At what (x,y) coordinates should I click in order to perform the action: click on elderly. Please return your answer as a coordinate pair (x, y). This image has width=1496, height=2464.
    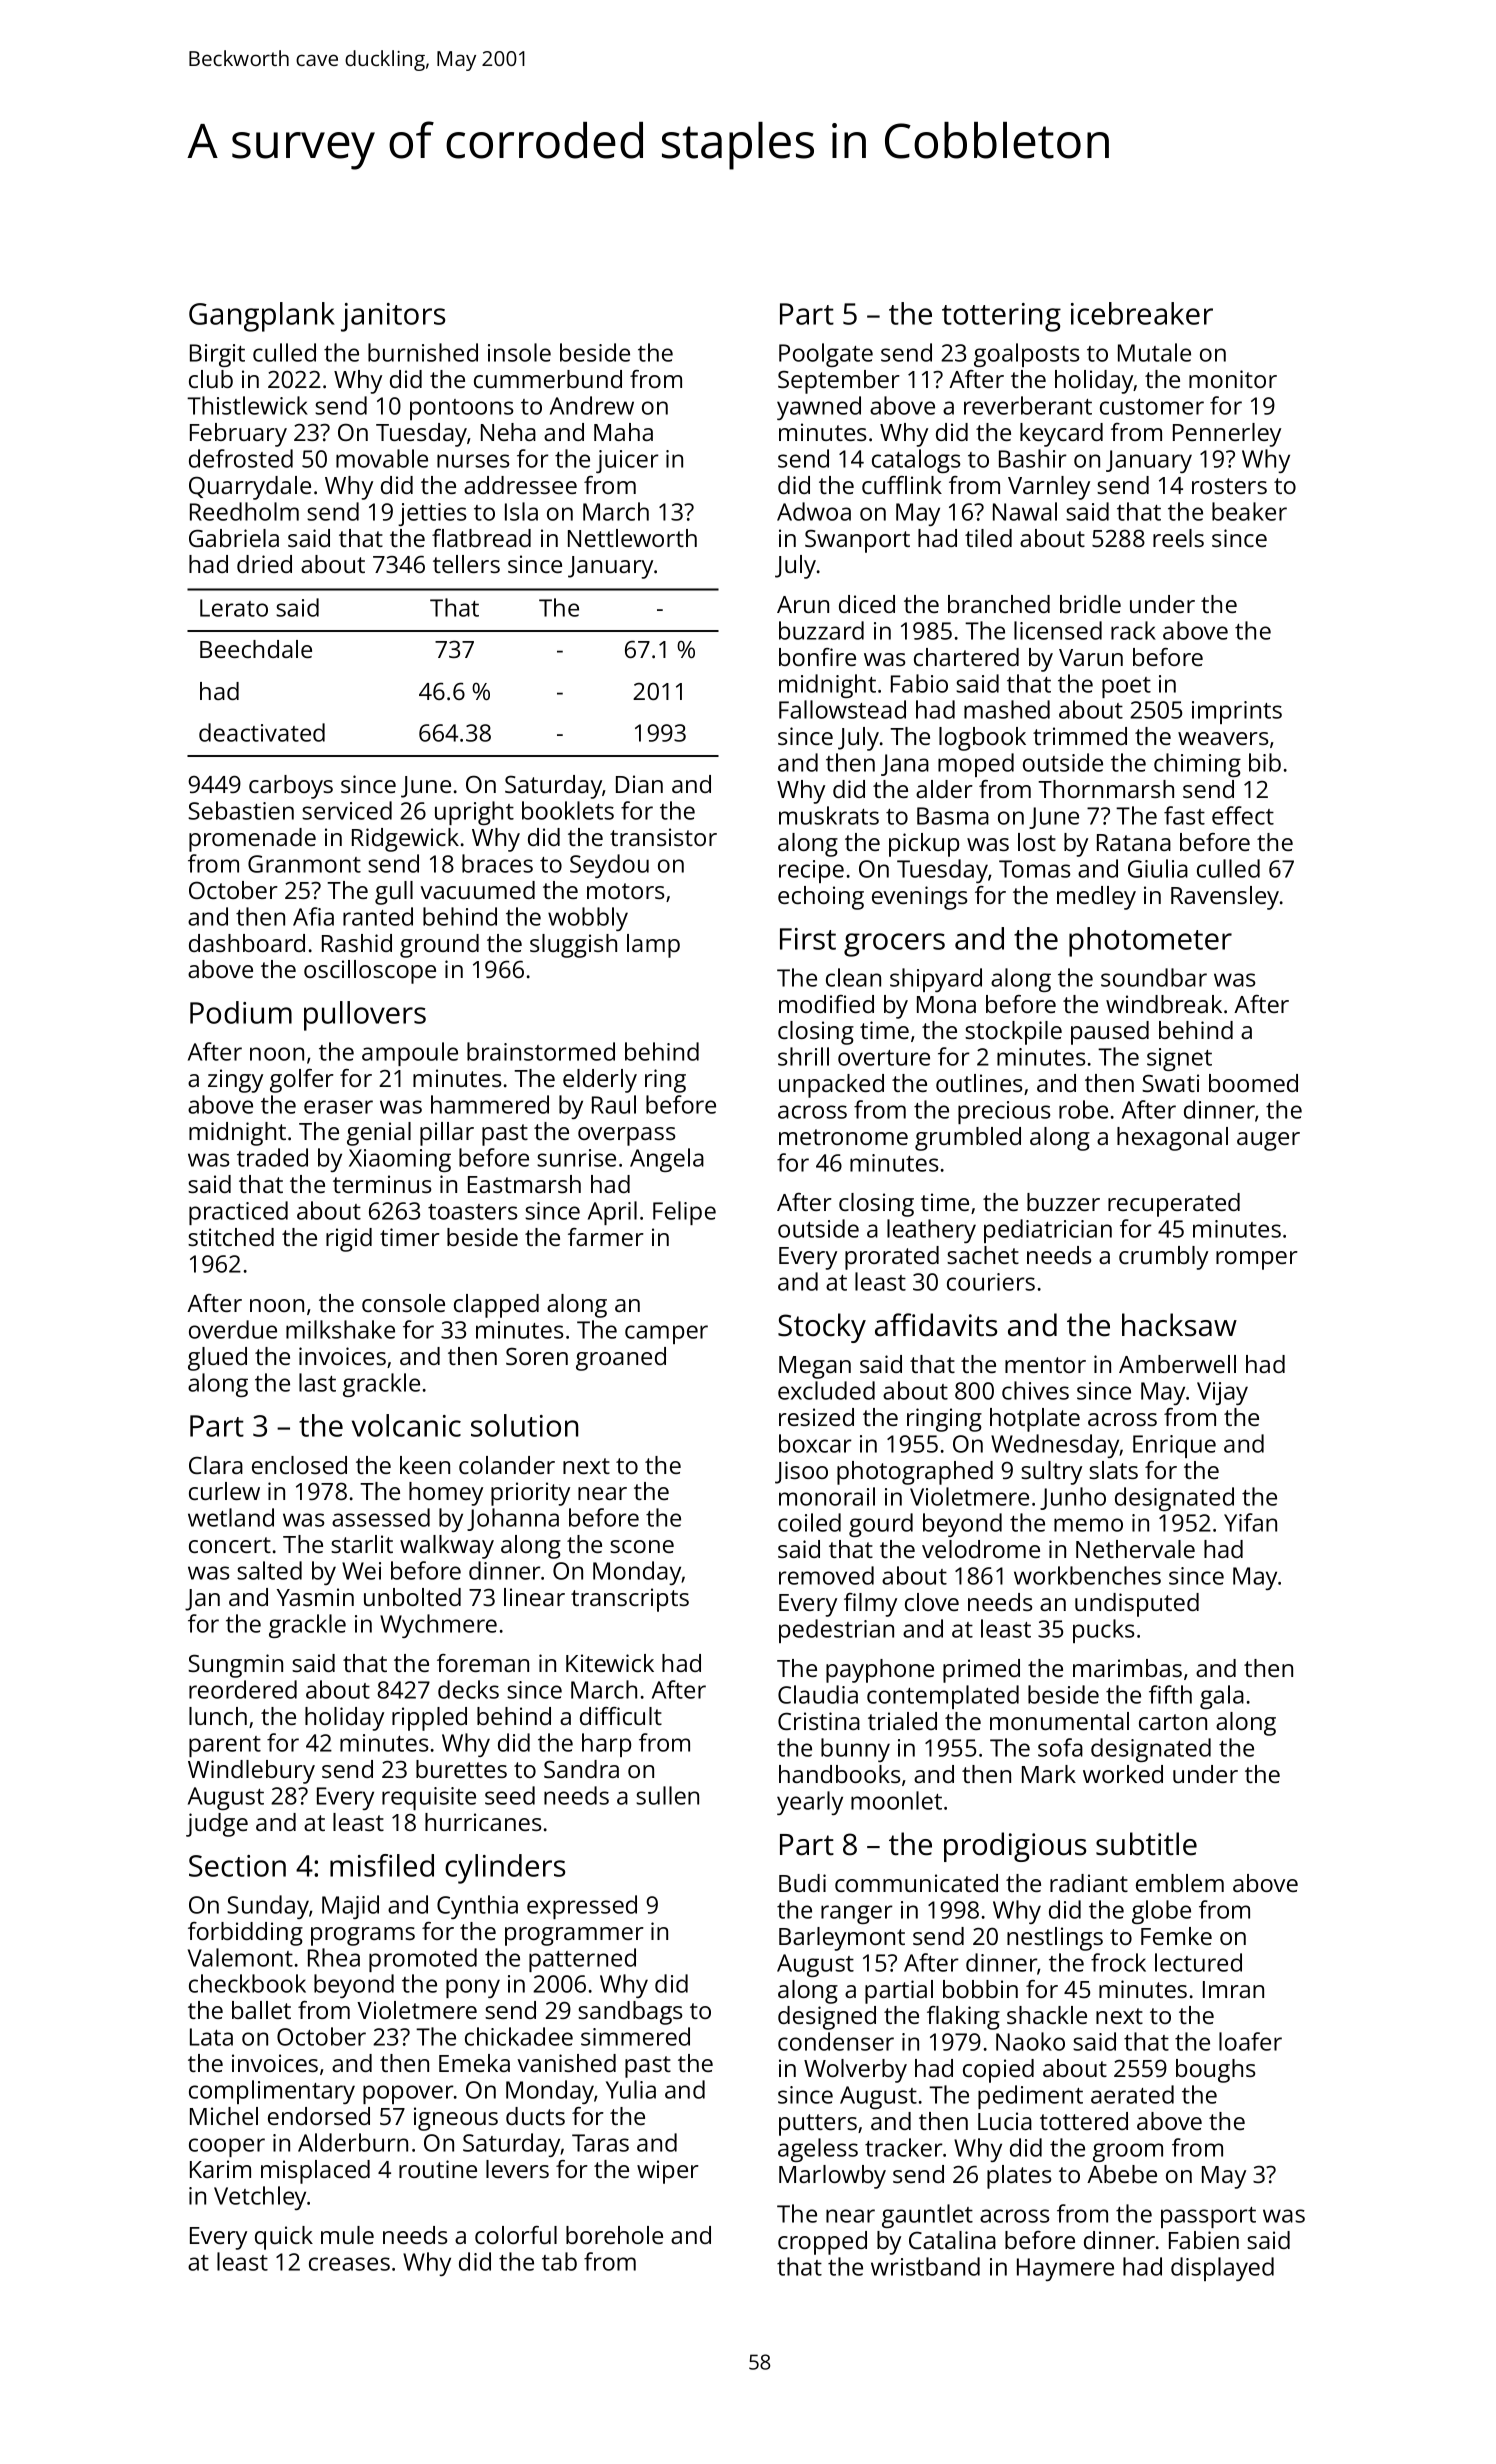
    Looking at the image, I should click on (600, 1081).
